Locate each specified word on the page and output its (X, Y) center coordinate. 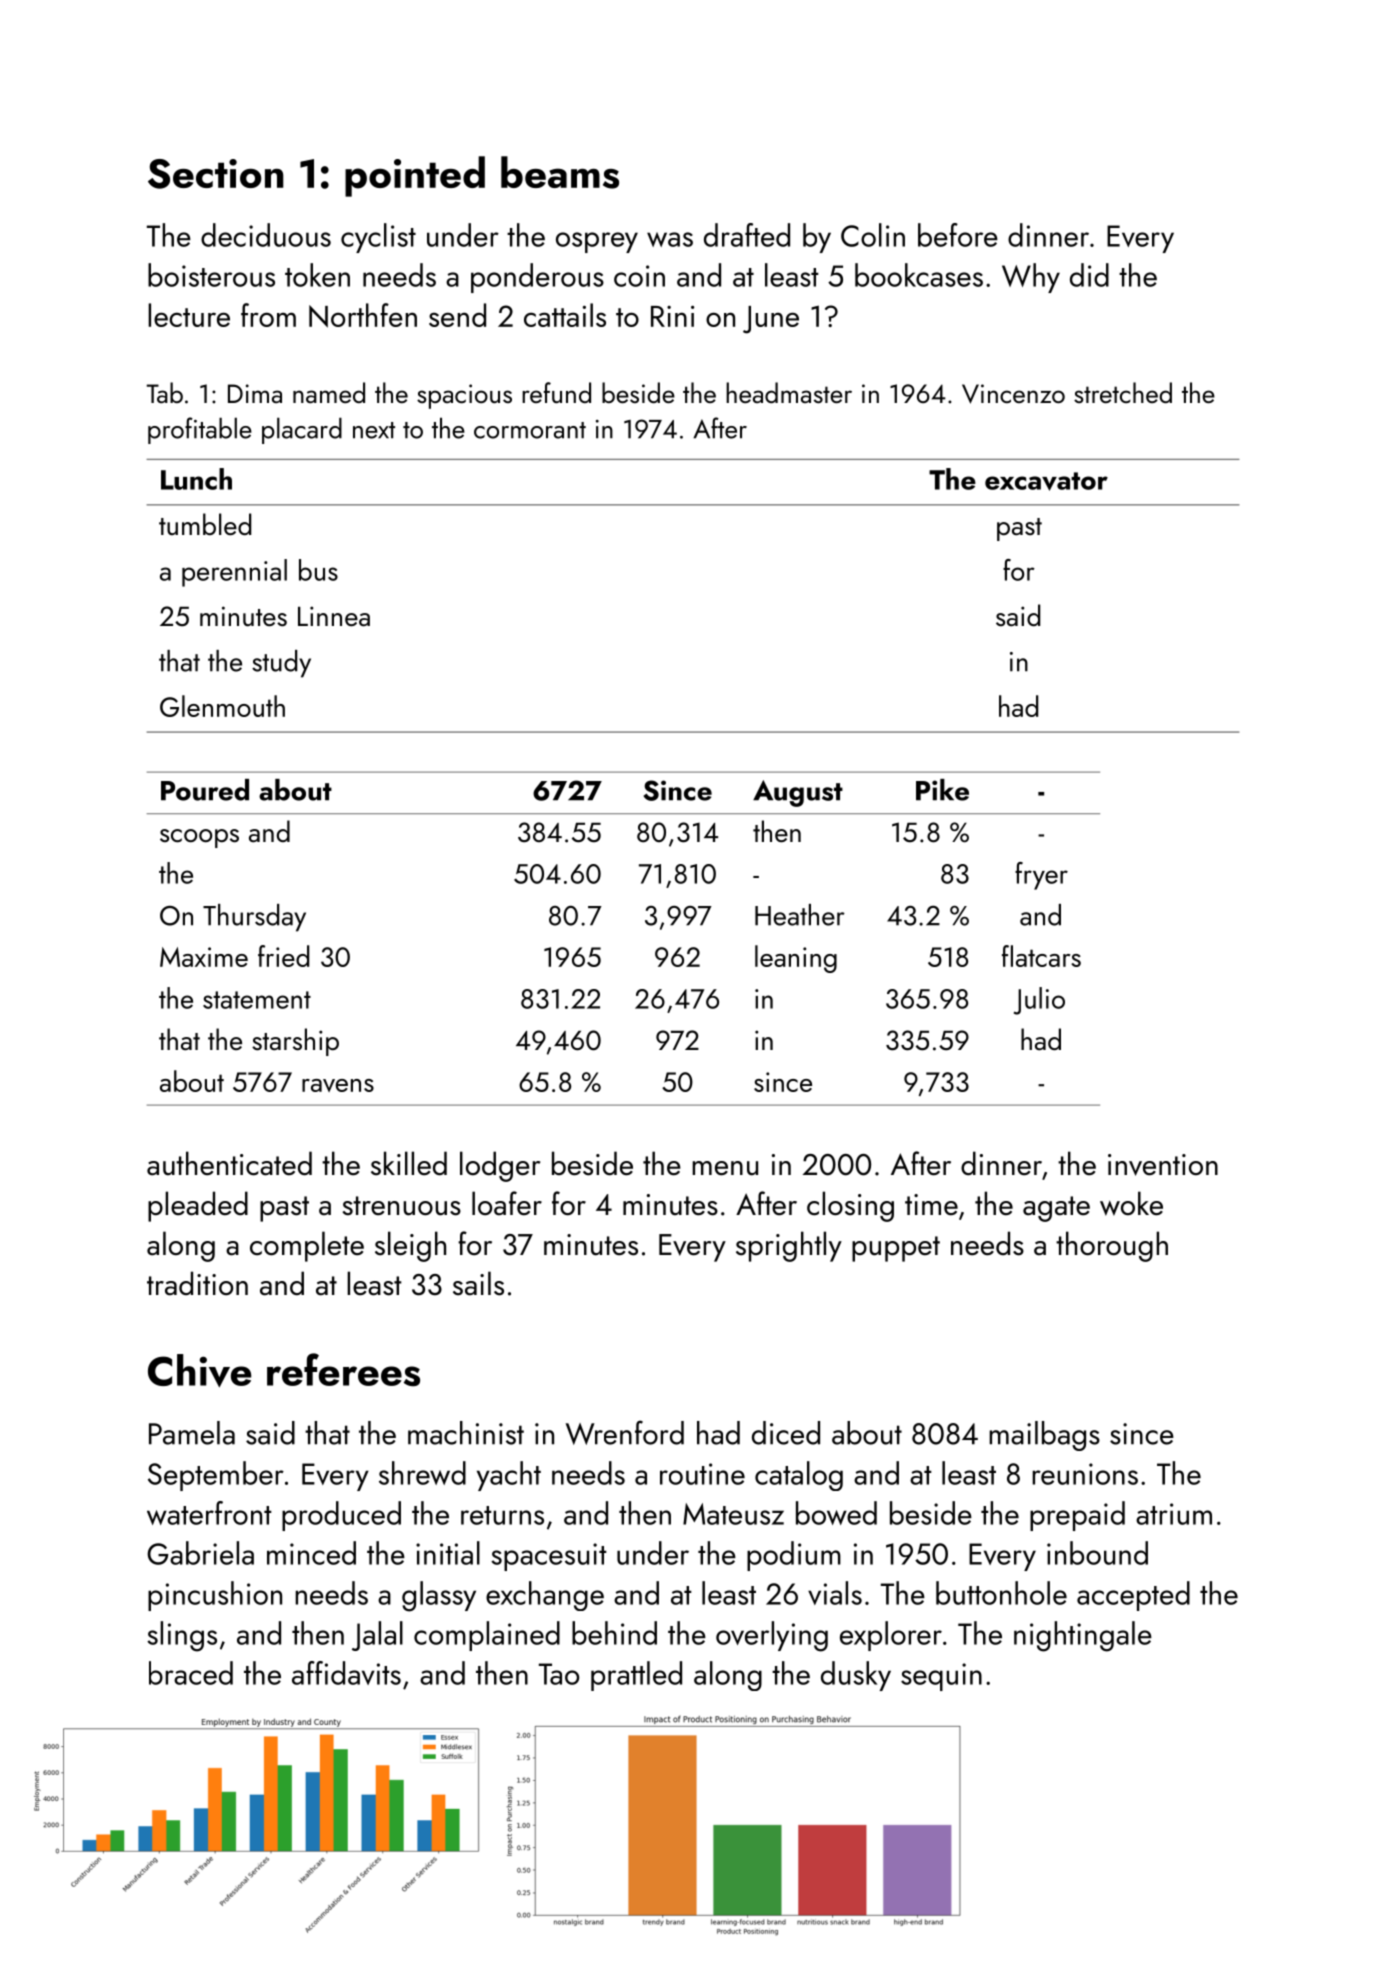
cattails (565, 315)
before (958, 235)
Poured (205, 790)
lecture (189, 315)
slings (182, 1636)
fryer (1041, 876)
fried (283, 956)
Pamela (192, 1433)
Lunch (196, 479)
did (1089, 275)
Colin (873, 235)
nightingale (1083, 1636)
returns (502, 1515)
